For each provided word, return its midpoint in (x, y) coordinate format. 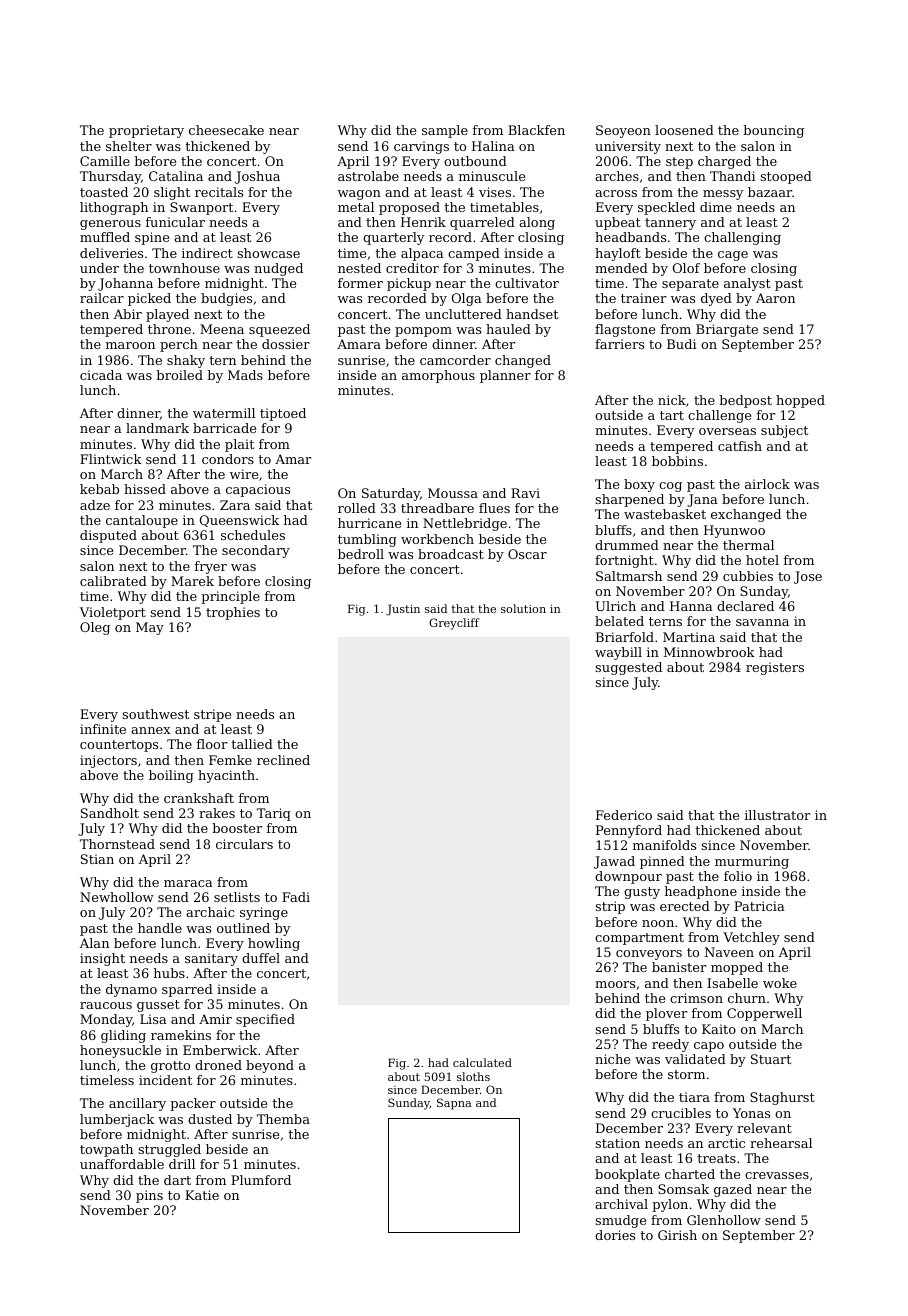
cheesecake (226, 130)
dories (615, 1235)
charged (724, 162)
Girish (677, 1235)
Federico (624, 815)
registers (775, 668)
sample (445, 131)
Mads (245, 375)
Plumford (261, 1180)
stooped (786, 177)
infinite (103, 729)
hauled (508, 329)
